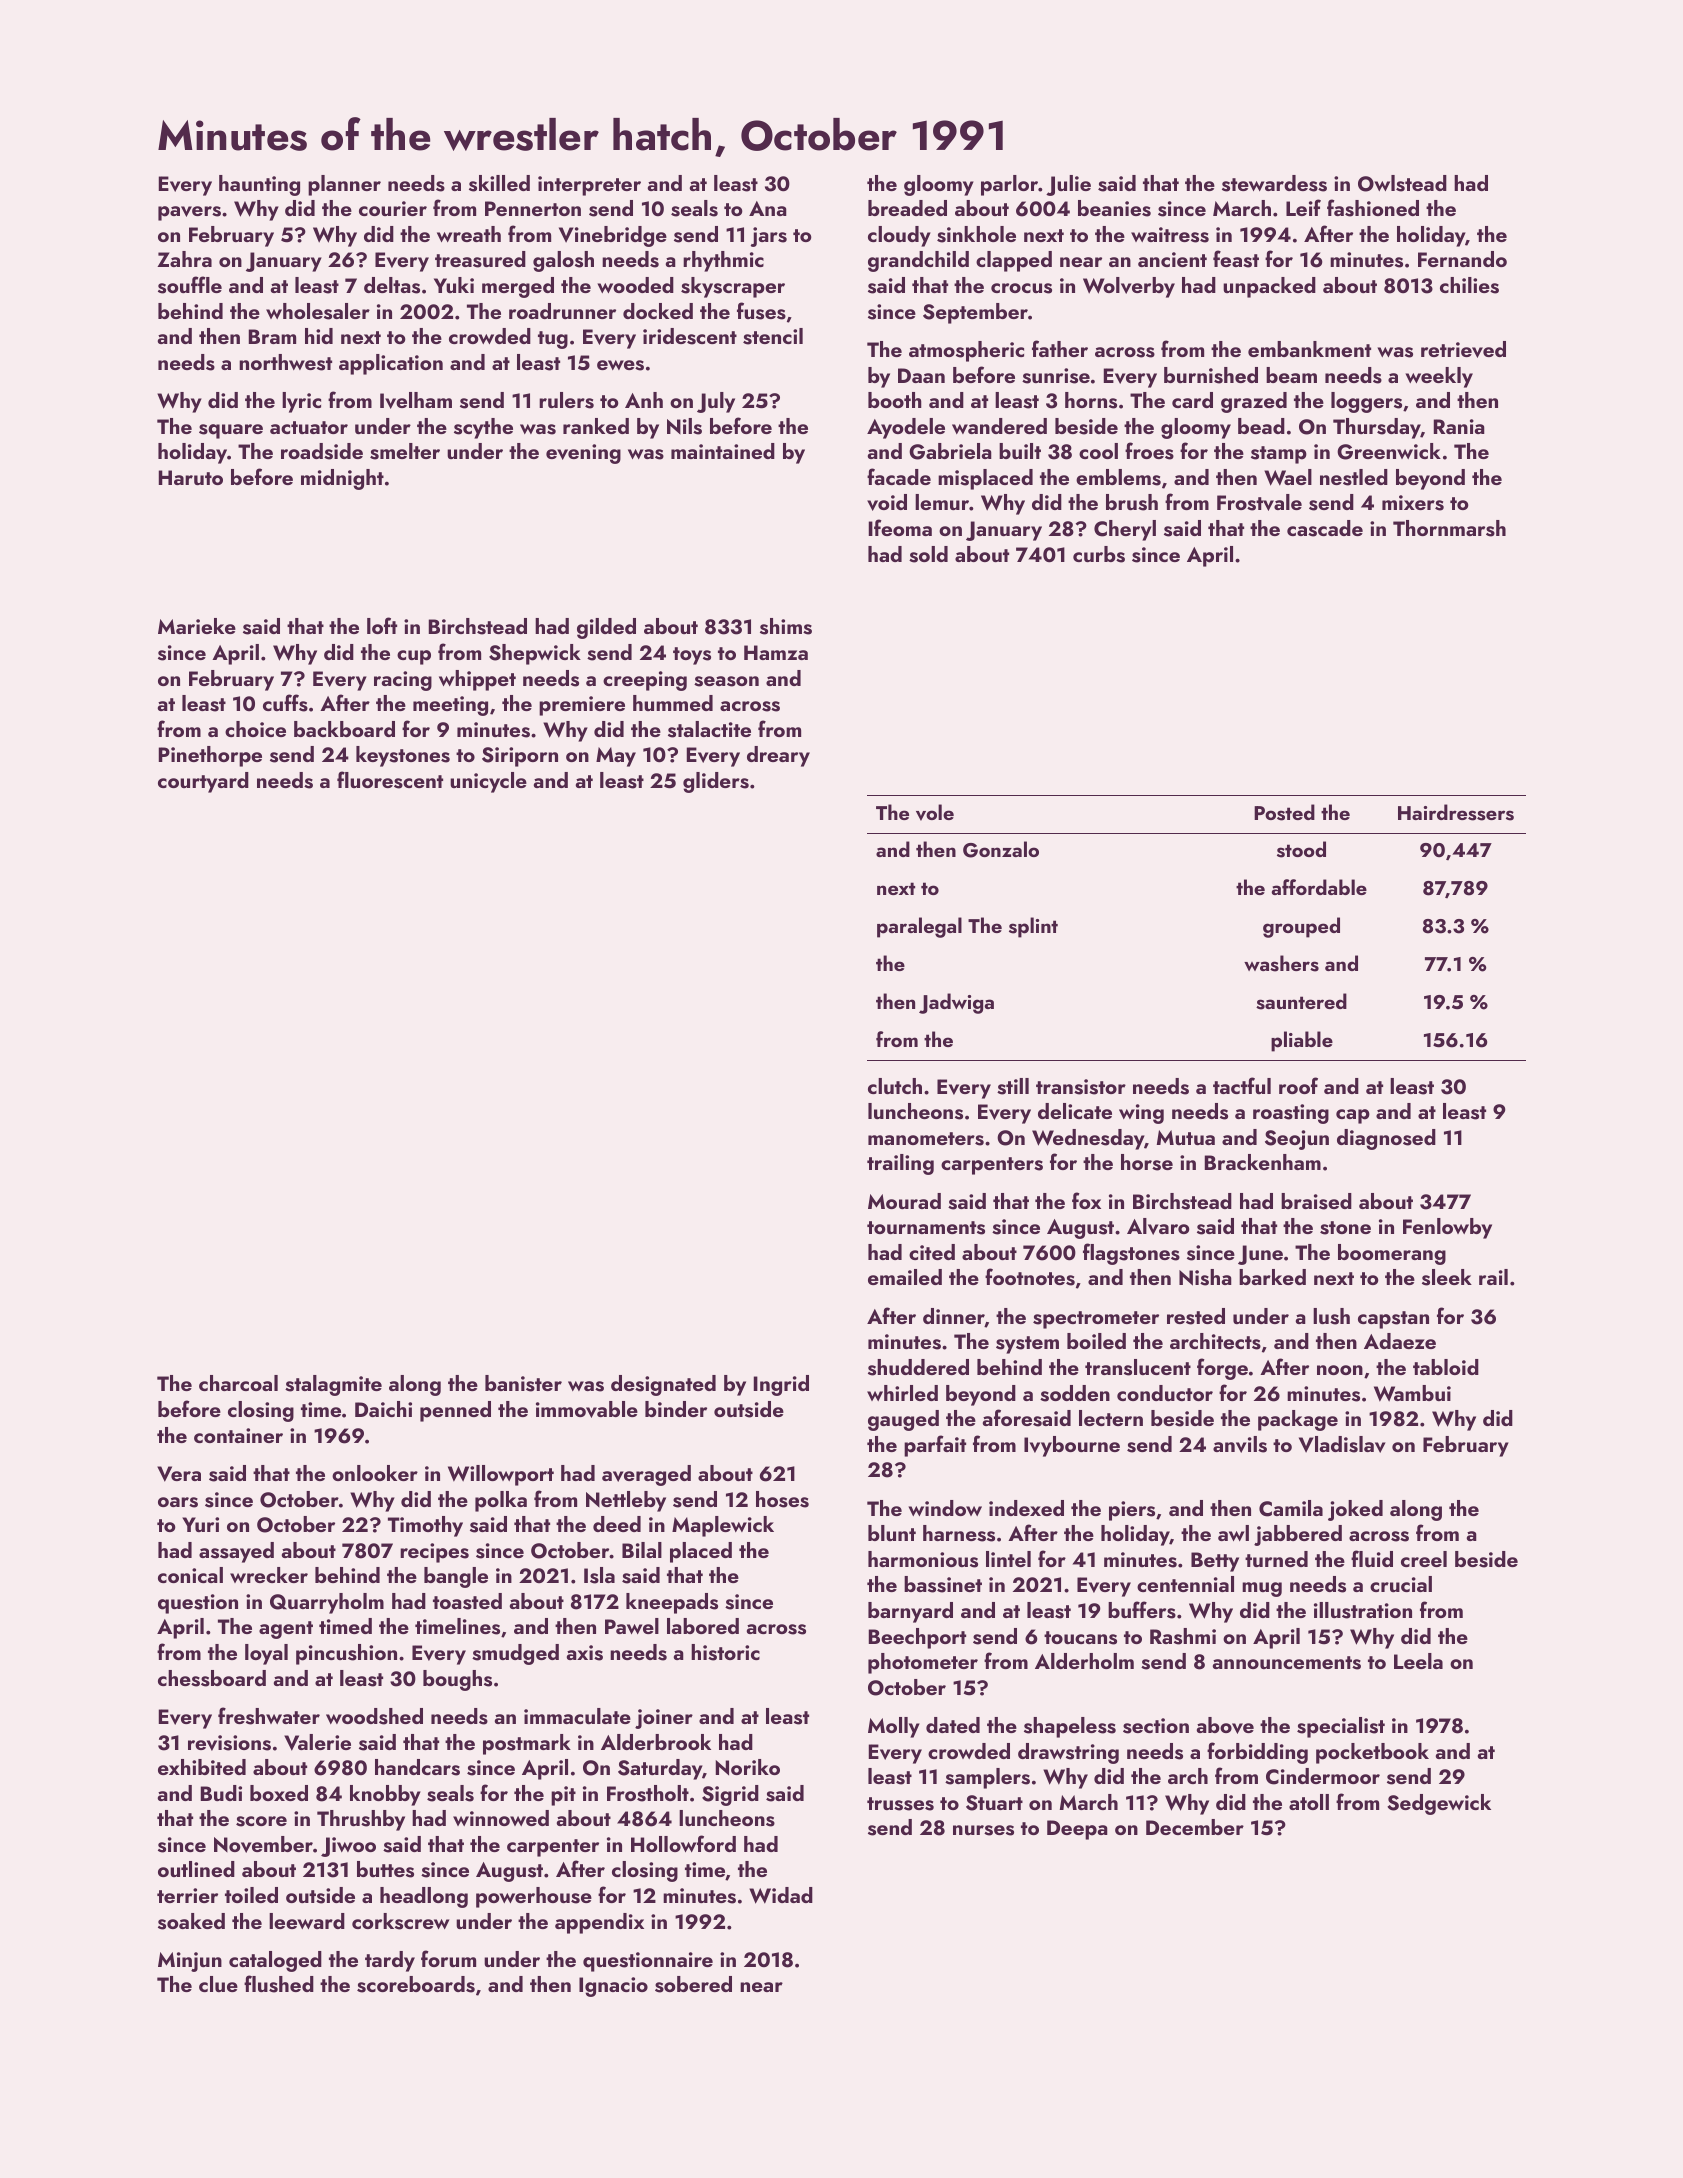  I want to click on haunting, so click(259, 185).
